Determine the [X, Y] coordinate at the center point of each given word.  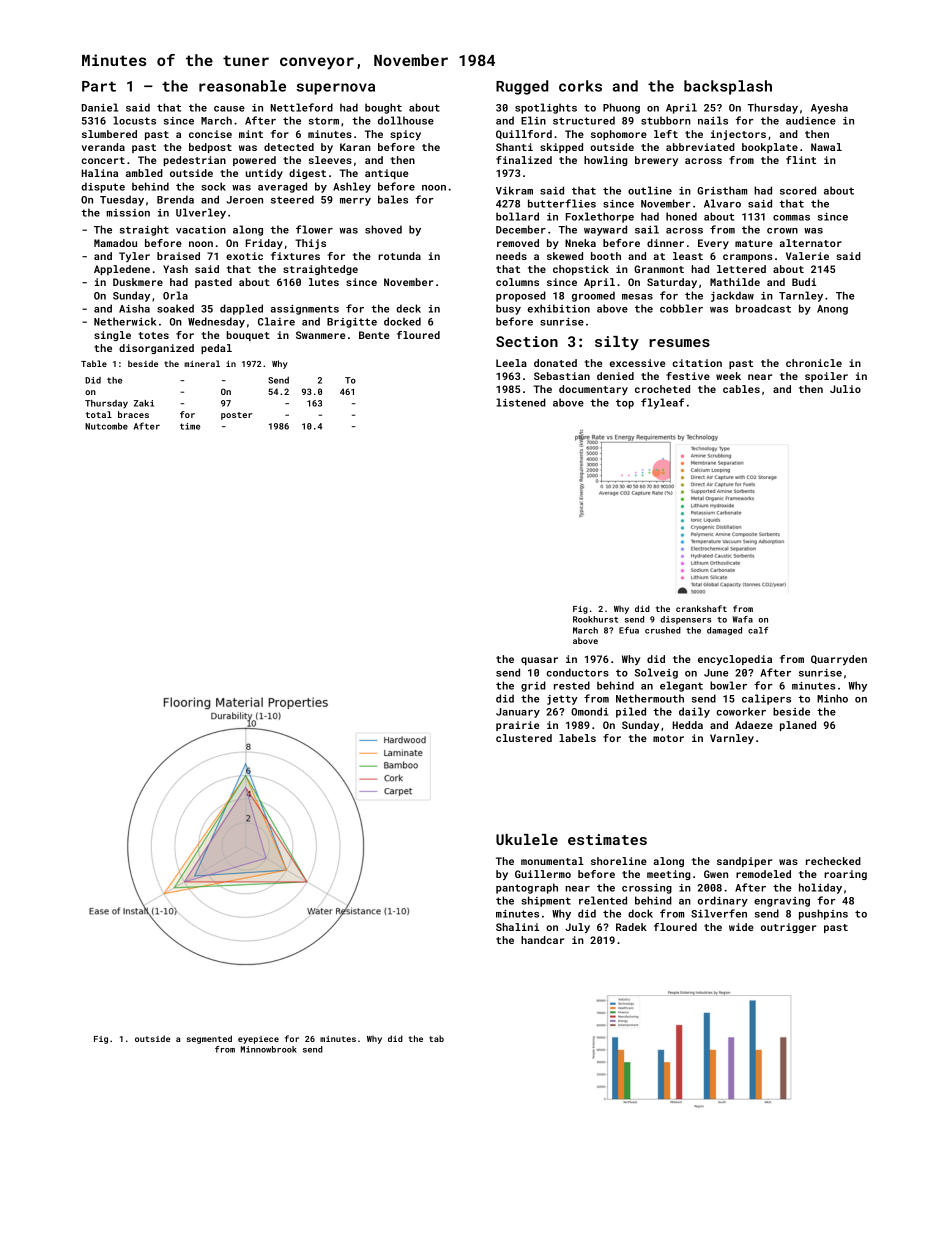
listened [521, 402]
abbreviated [700, 147]
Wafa [743, 619]
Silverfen [719, 913]
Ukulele [527, 839]
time [190, 426]
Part [99, 86]
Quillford [524, 134]
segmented [209, 1039]
